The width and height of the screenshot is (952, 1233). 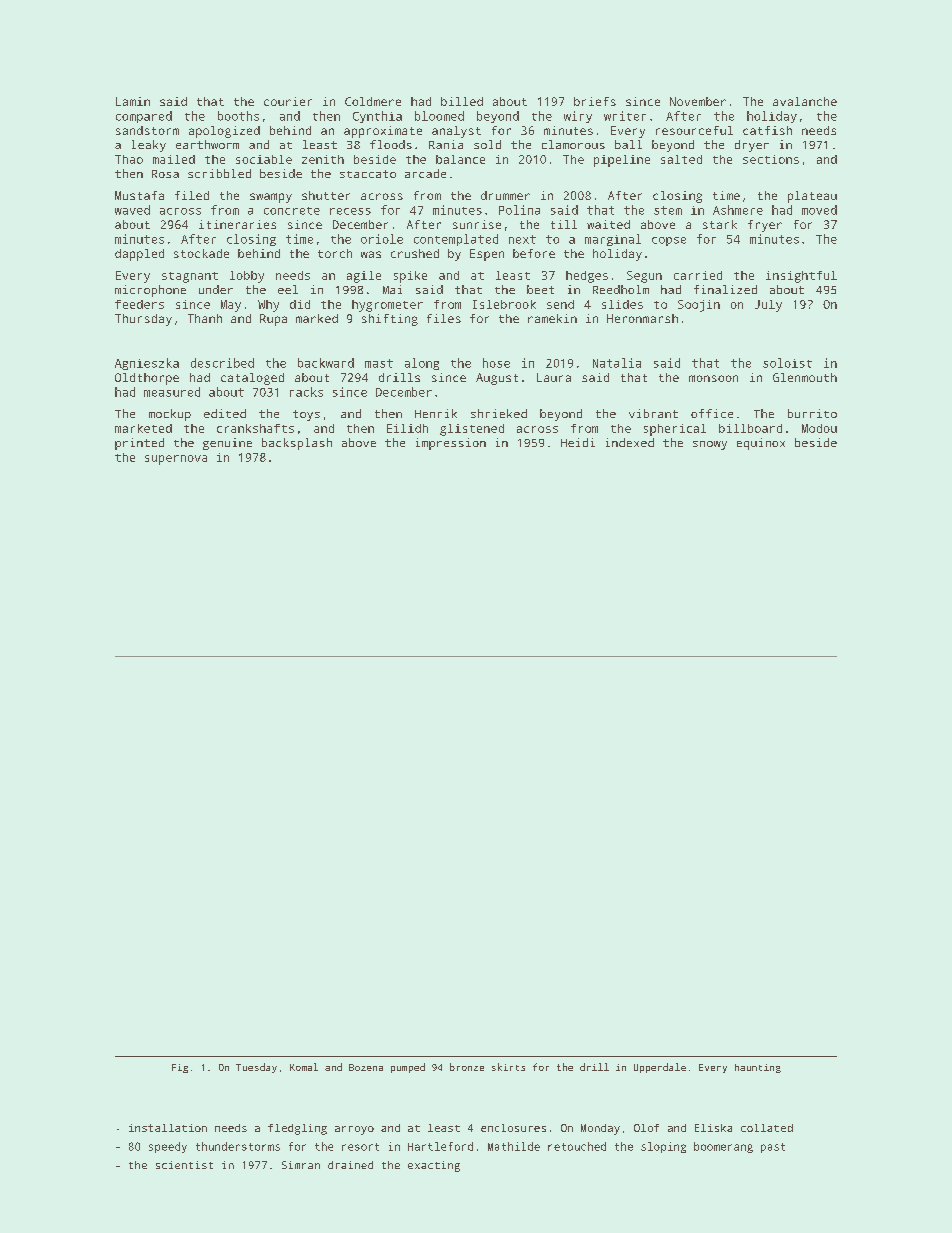 I want to click on Lamin, so click(x=133, y=101).
